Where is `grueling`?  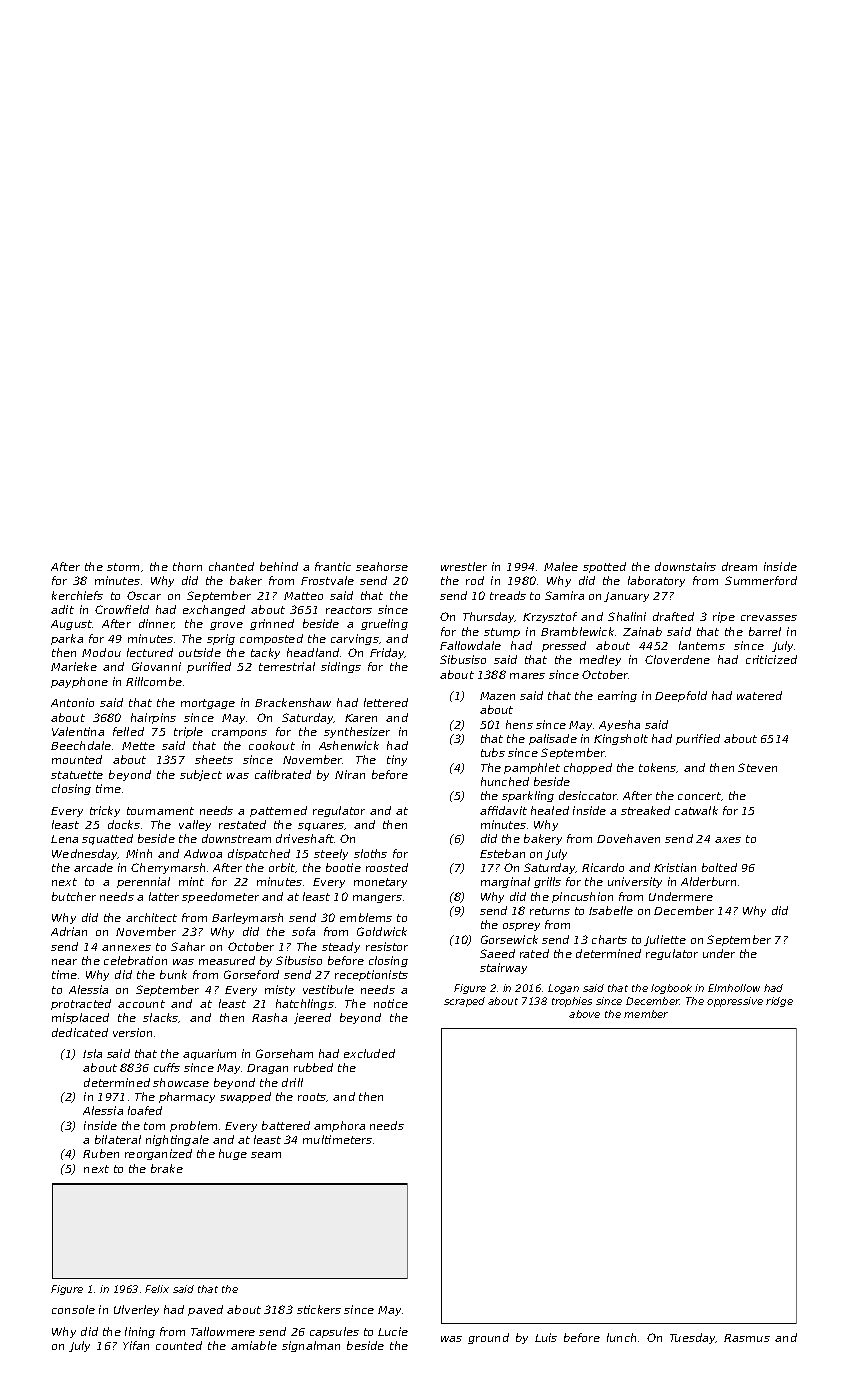 grueling is located at coordinates (384, 624).
